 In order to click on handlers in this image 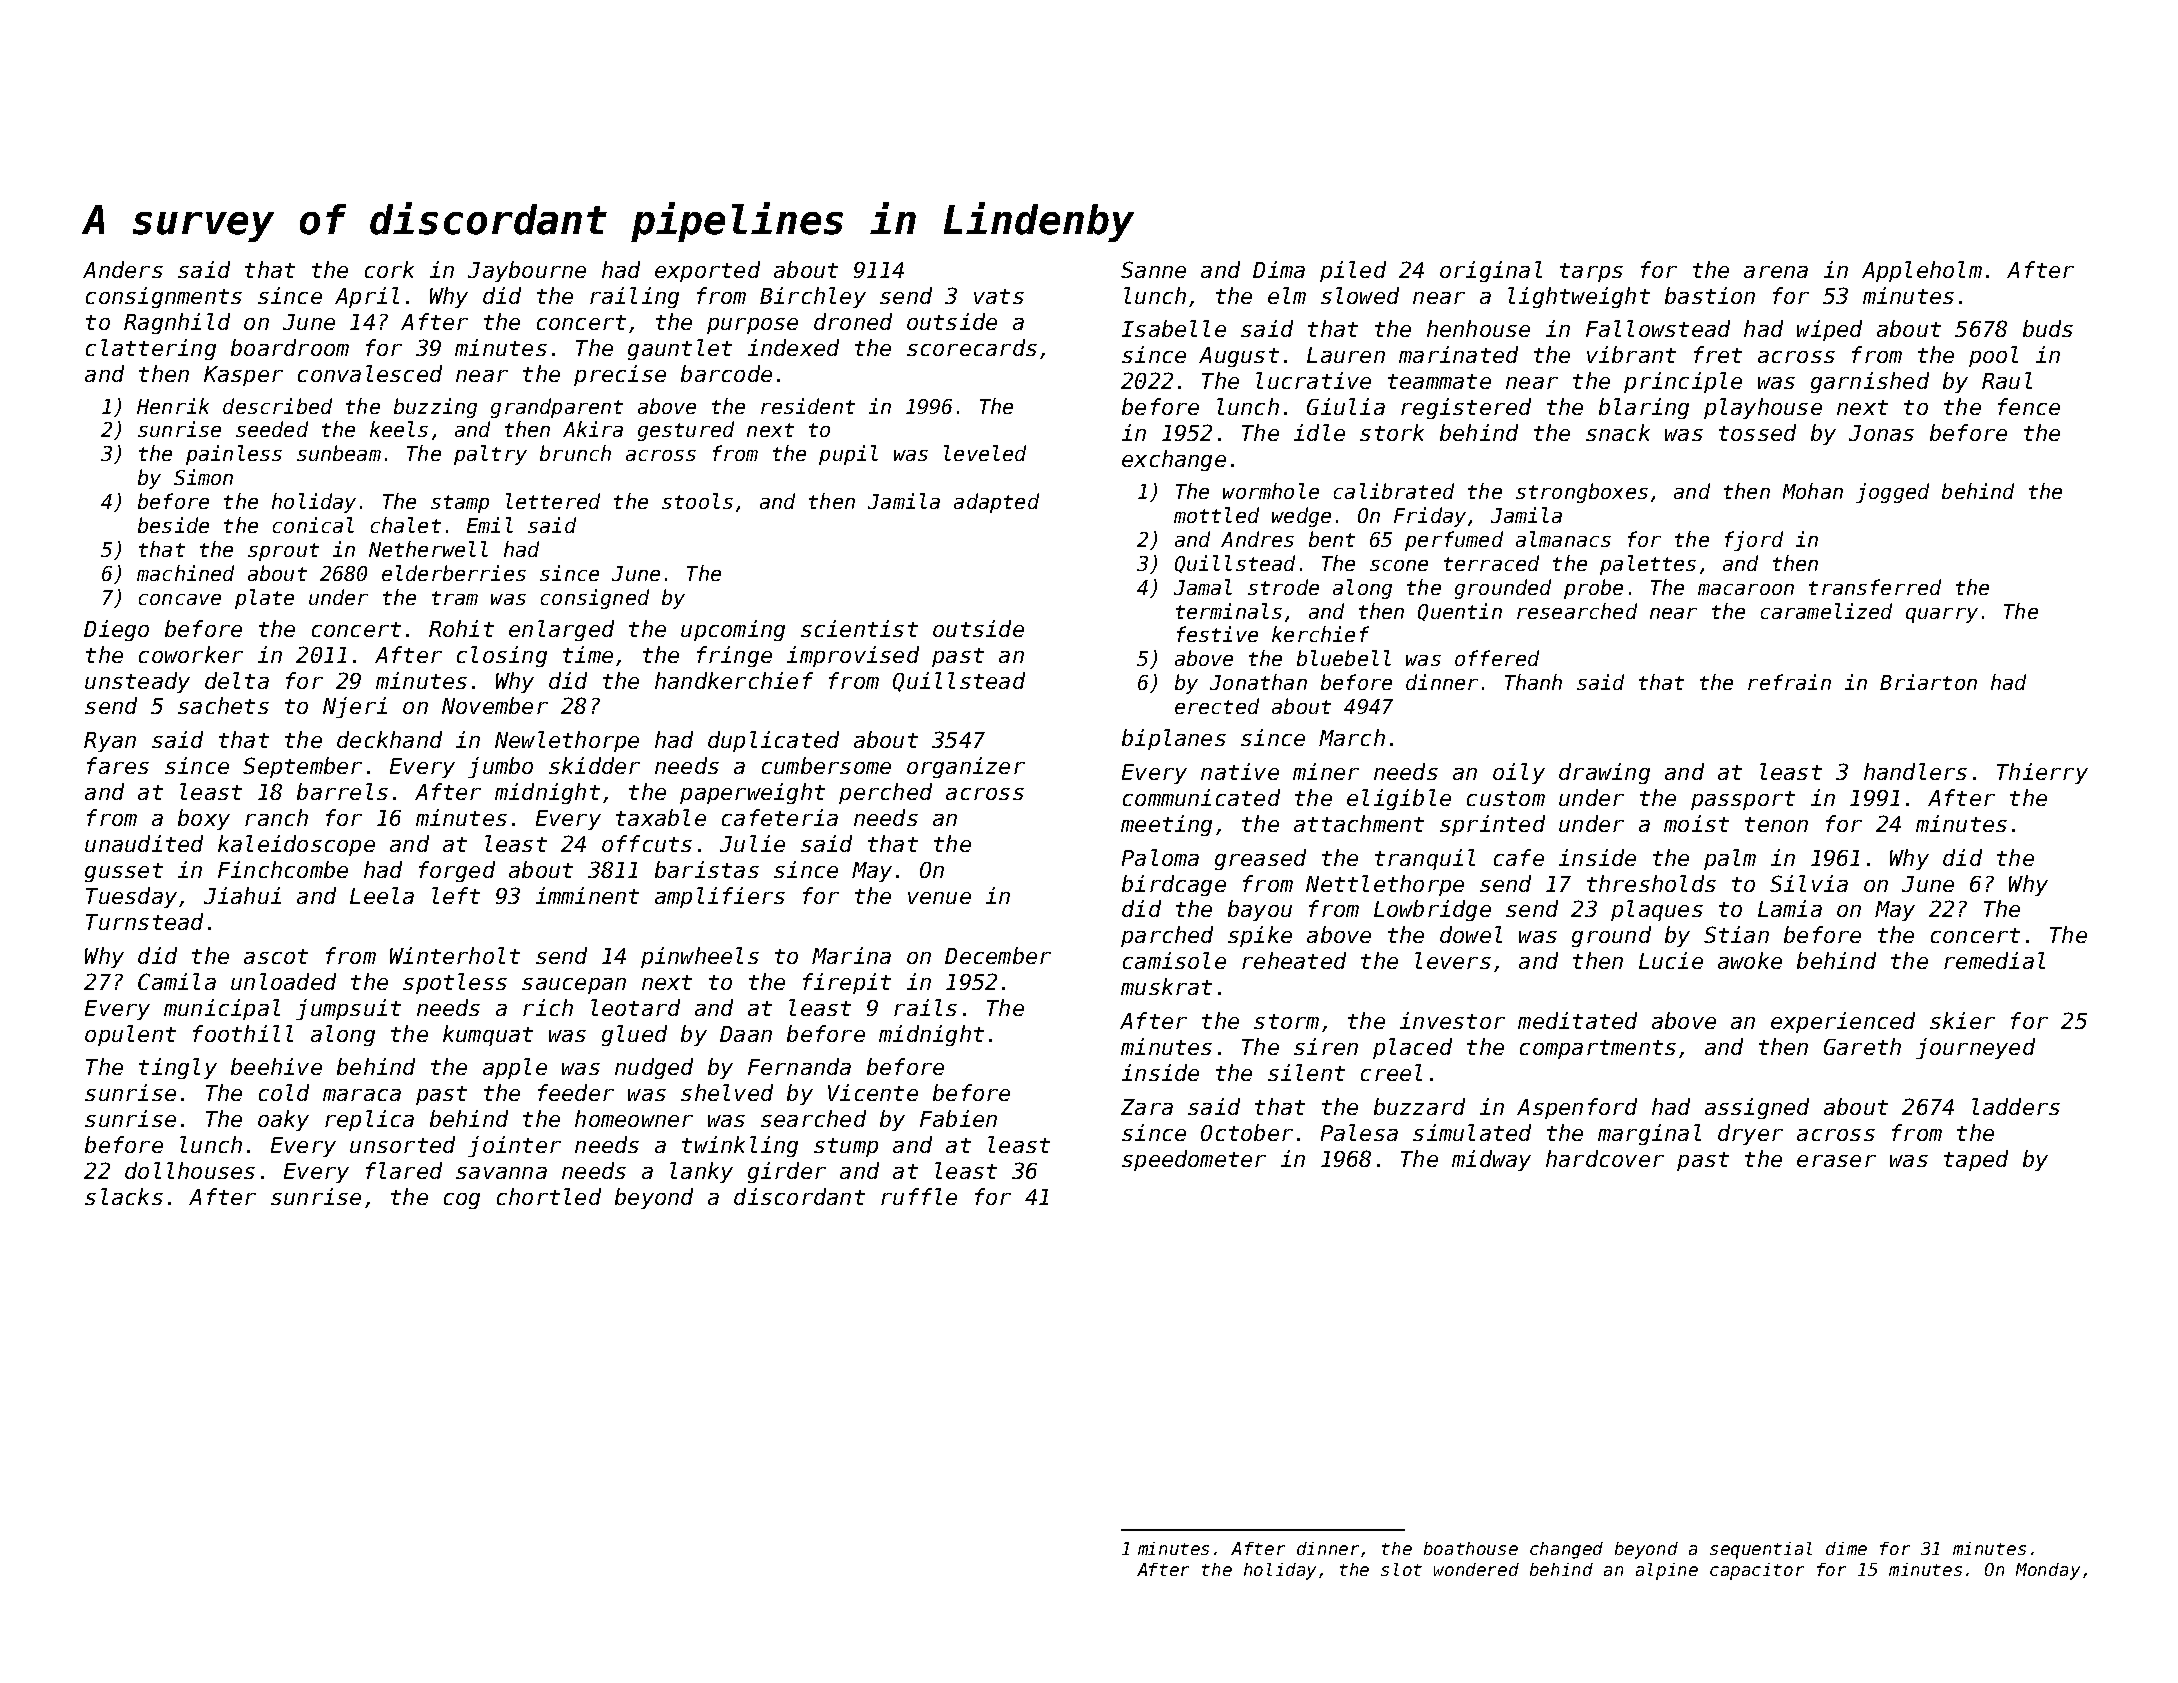, I will do `click(1915, 771)`.
